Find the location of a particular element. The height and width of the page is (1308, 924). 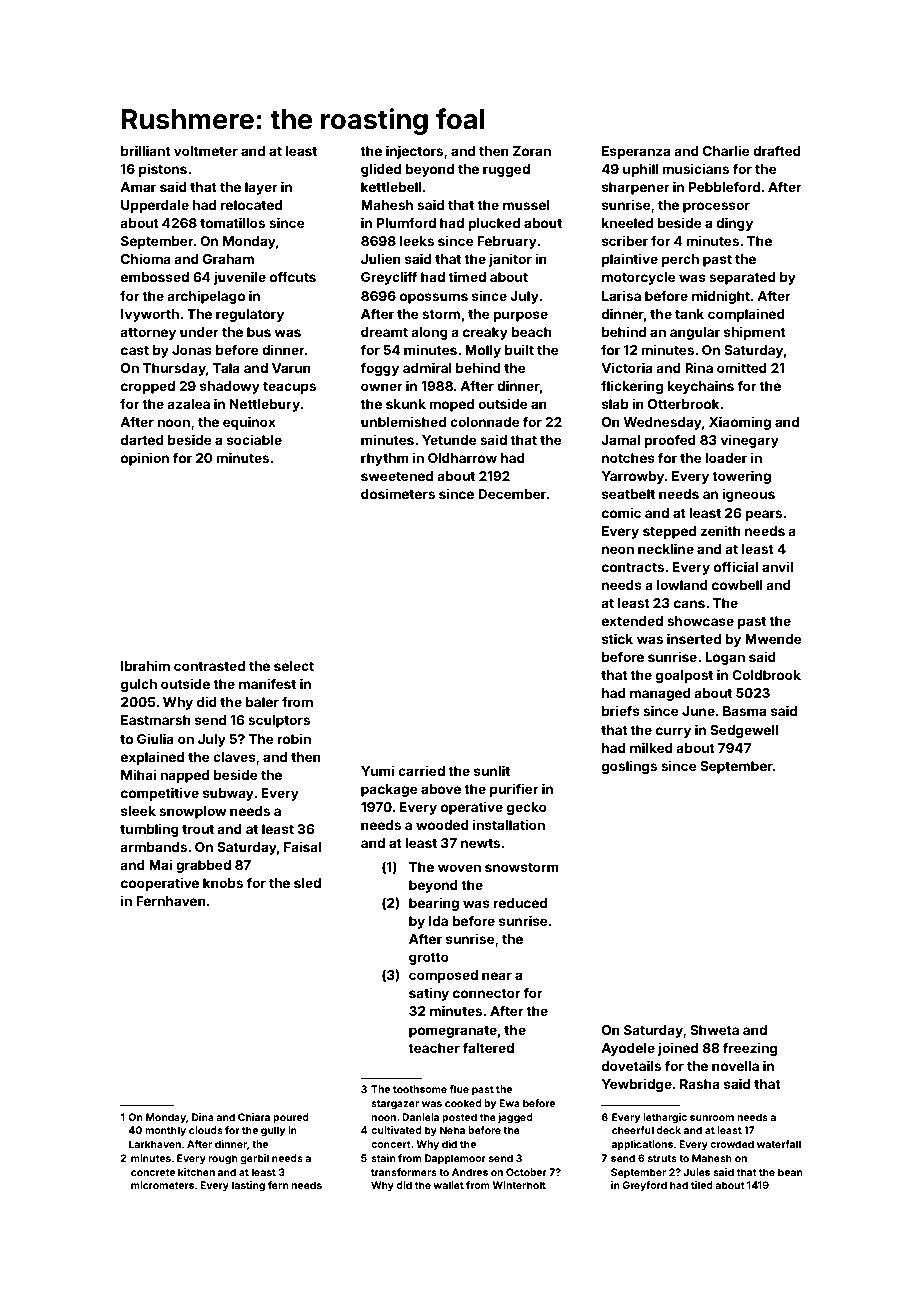

leeks is located at coordinates (417, 241).
